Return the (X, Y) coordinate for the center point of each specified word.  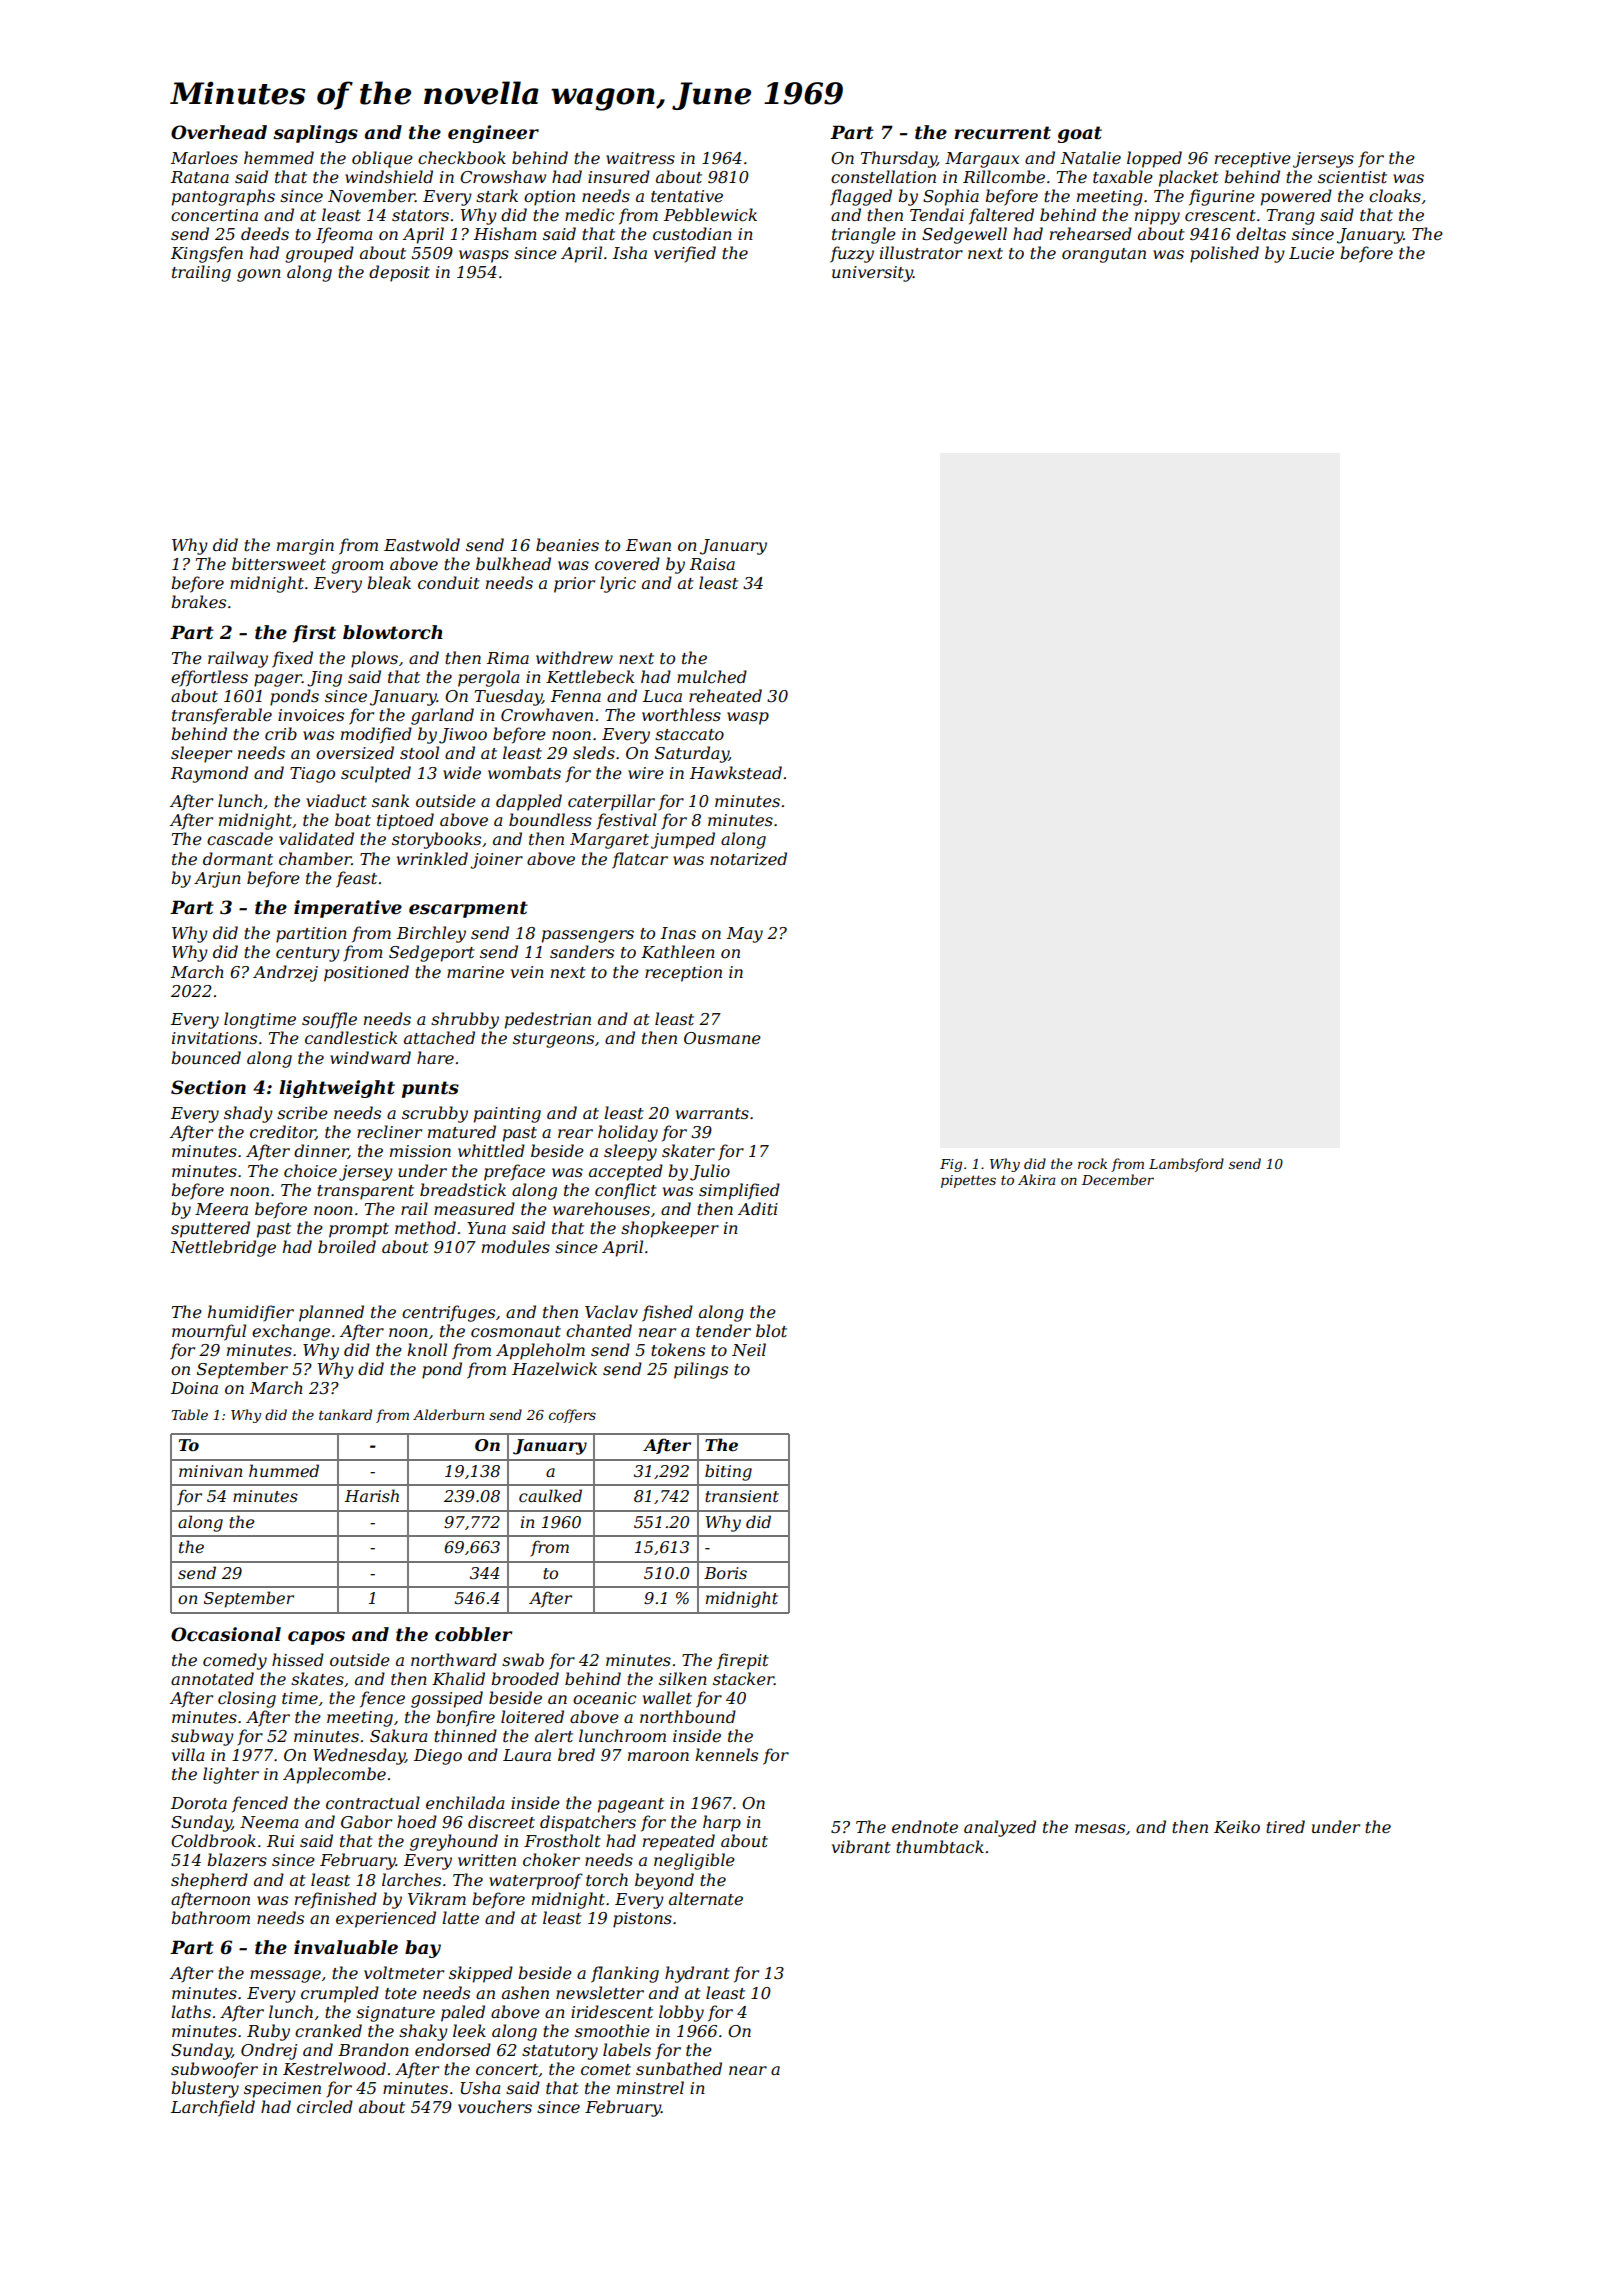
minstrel (650, 2087)
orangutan (1104, 255)
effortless (209, 678)
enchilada (465, 1802)
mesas (1100, 1828)
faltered (1001, 216)
